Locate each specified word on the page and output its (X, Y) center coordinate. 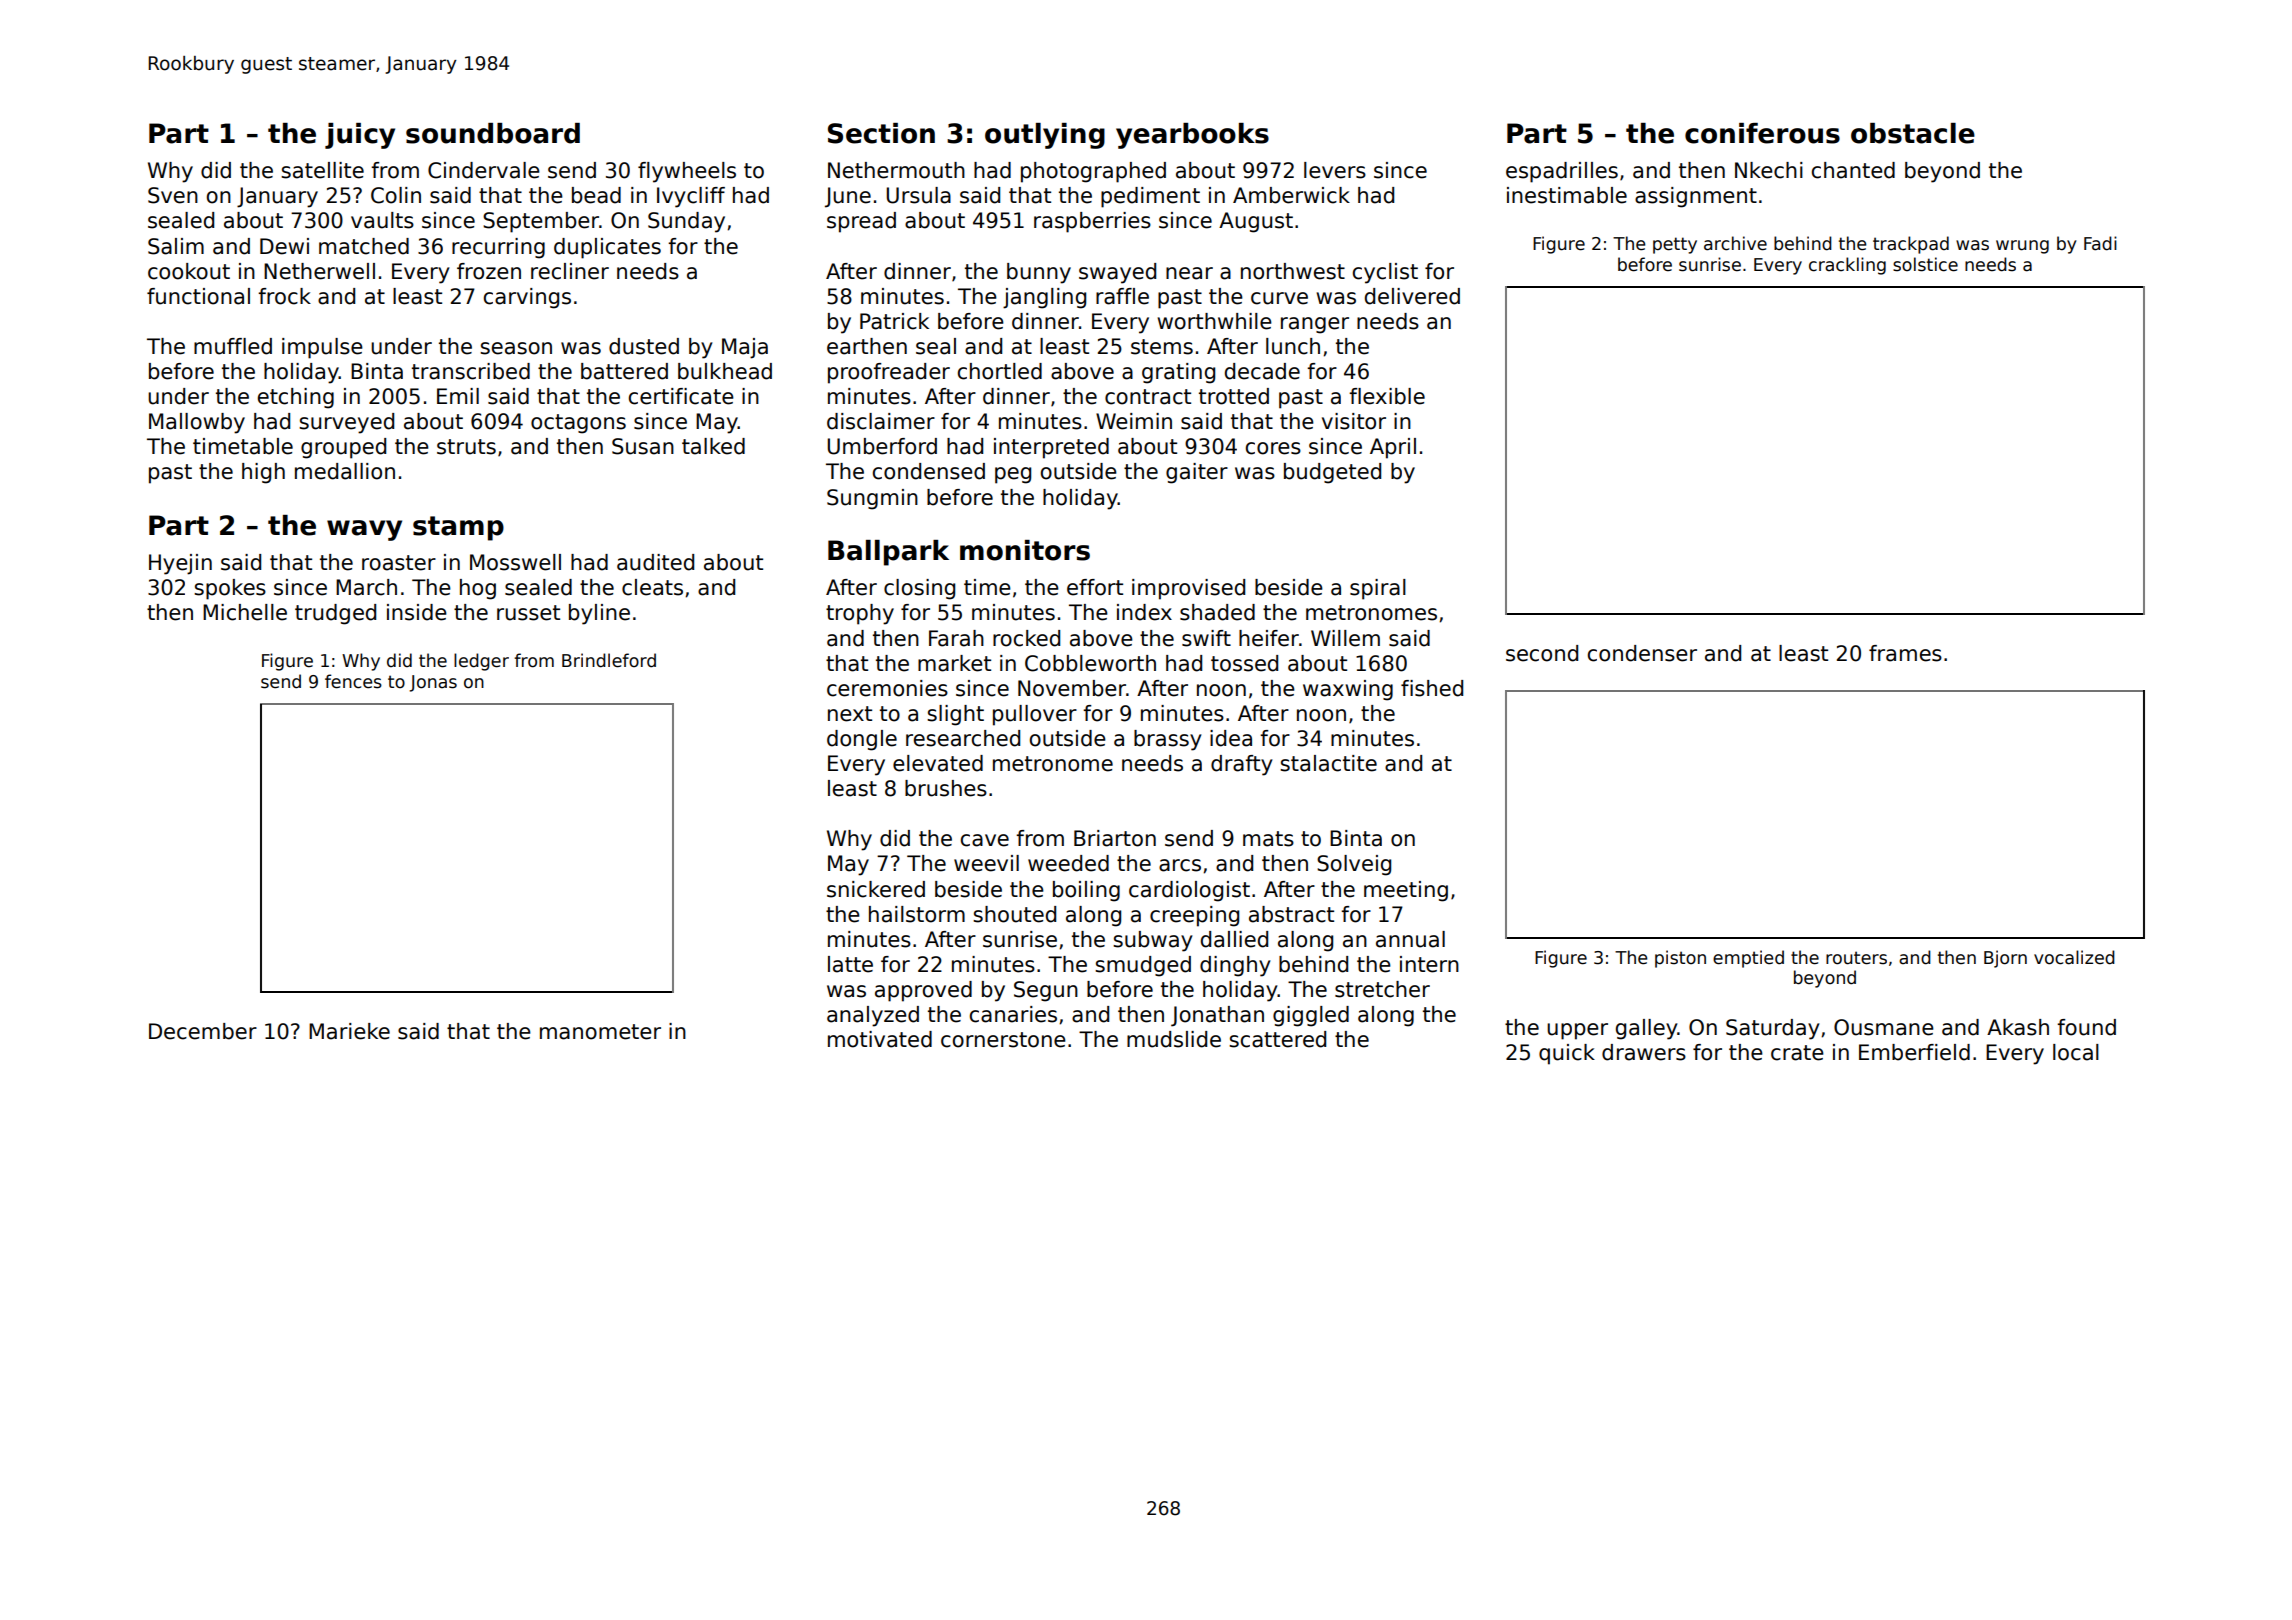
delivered (1412, 296)
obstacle (1913, 133)
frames (1905, 653)
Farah (956, 638)
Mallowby (197, 423)
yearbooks (1192, 136)
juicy (360, 136)
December (203, 1031)
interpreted (1051, 448)
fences (353, 681)
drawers (1644, 1052)
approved (923, 991)
